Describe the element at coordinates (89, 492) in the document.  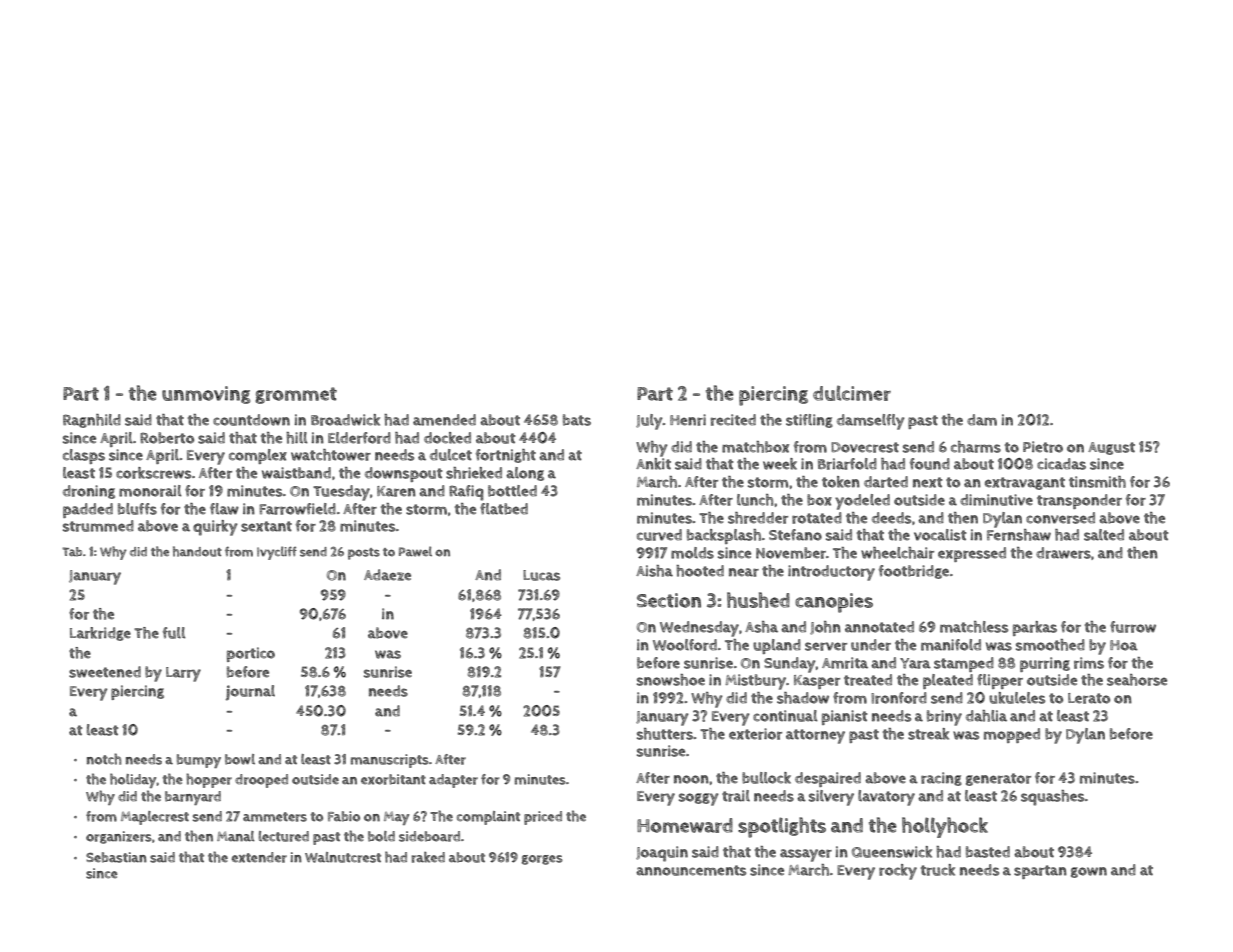
I see `droning` at that location.
